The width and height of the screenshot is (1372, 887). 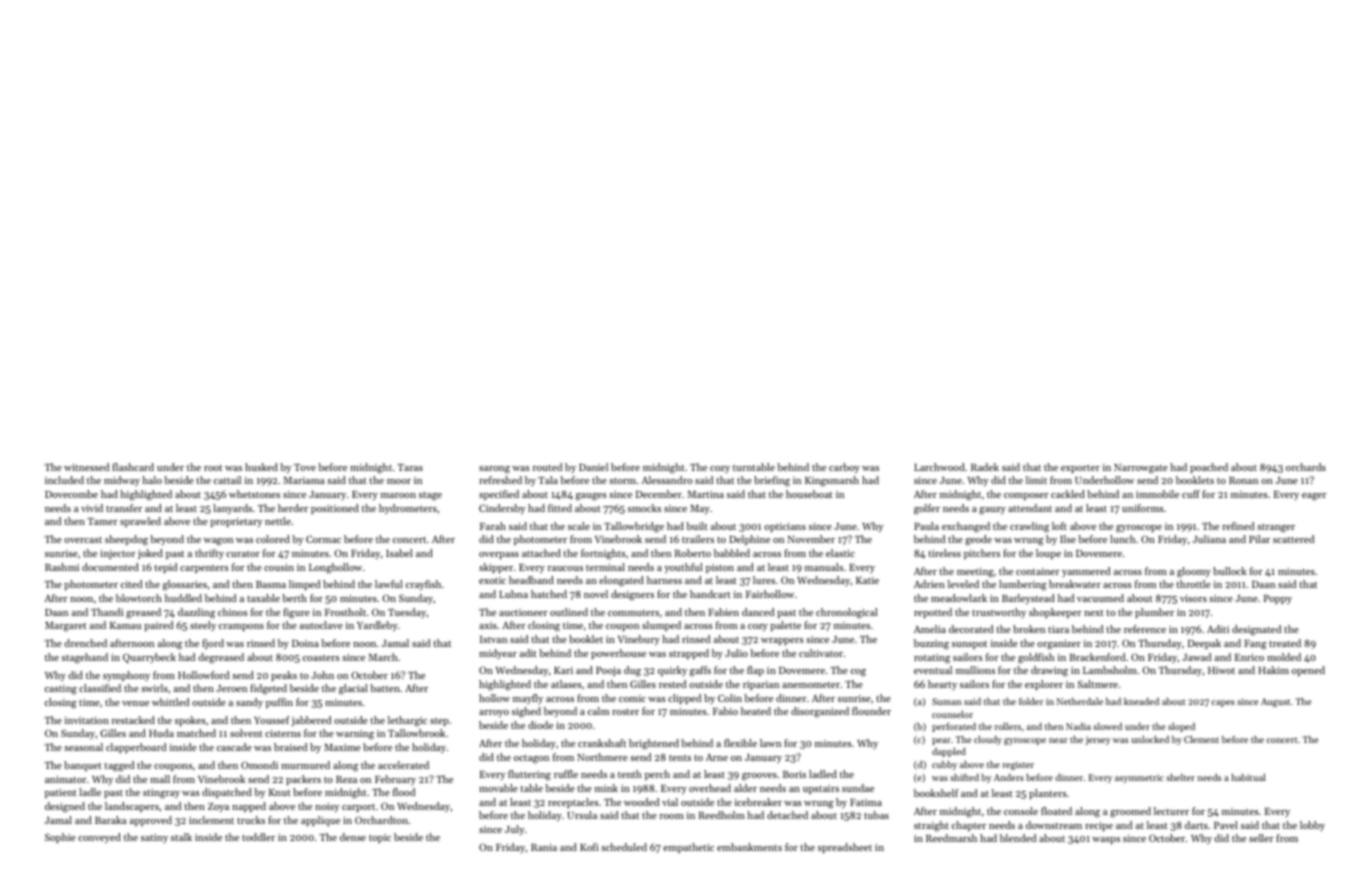 I want to click on witnessed, so click(x=86, y=467).
